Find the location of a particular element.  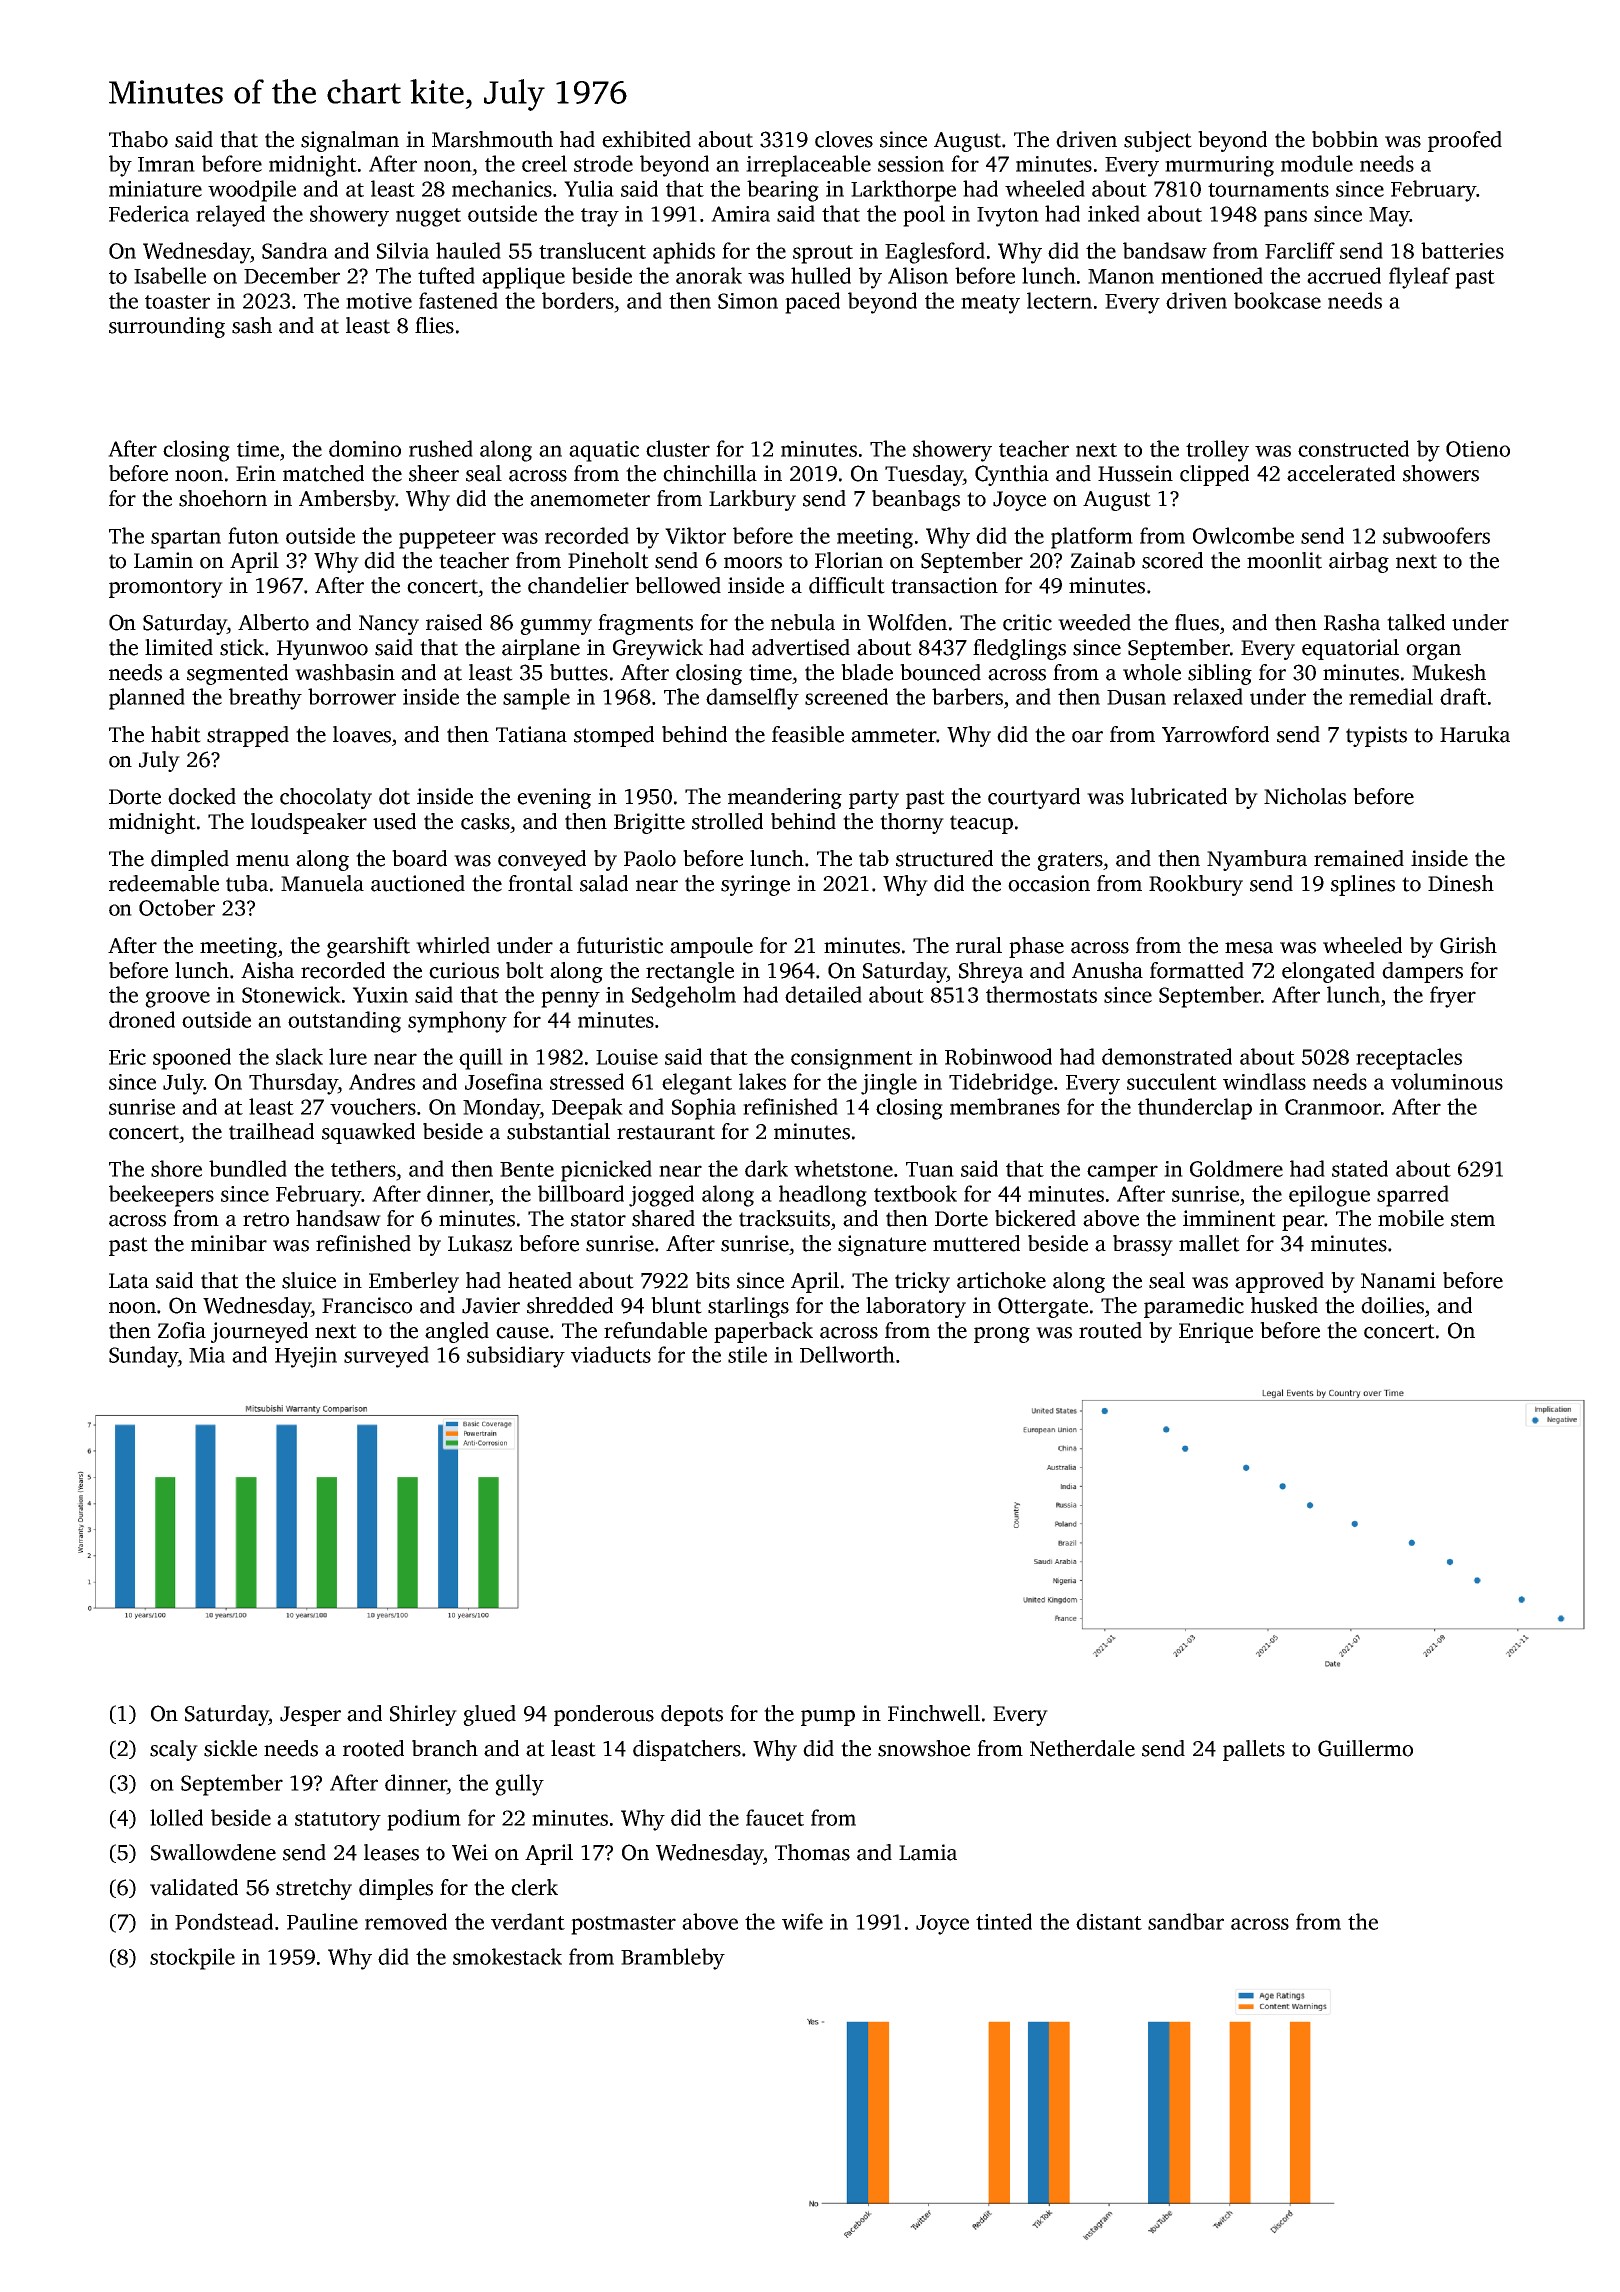

mallet is located at coordinates (1209, 1243).
